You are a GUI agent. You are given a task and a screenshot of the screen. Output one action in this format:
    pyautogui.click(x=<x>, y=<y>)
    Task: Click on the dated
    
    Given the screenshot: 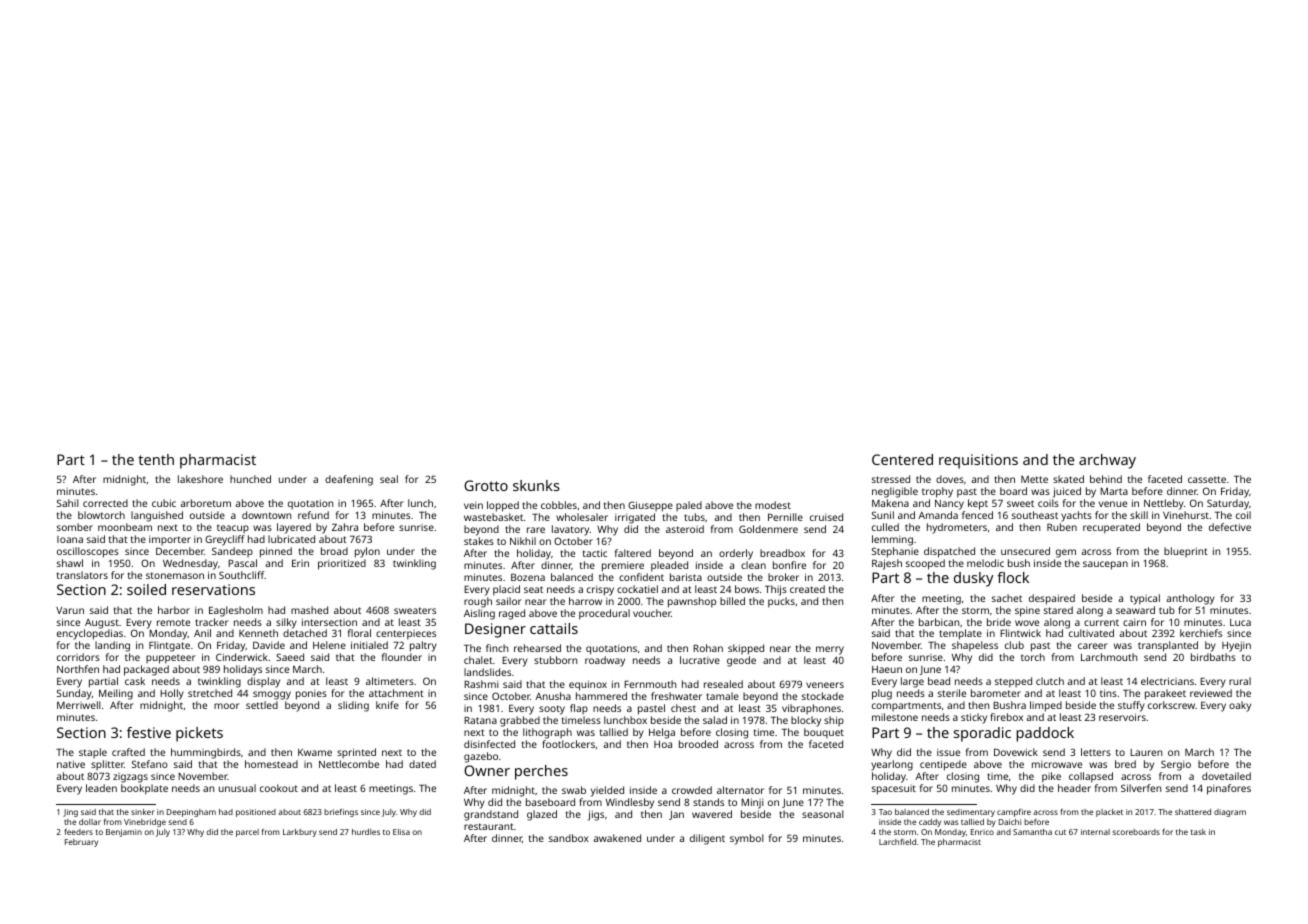 What is the action you would take?
    pyautogui.click(x=422, y=764)
